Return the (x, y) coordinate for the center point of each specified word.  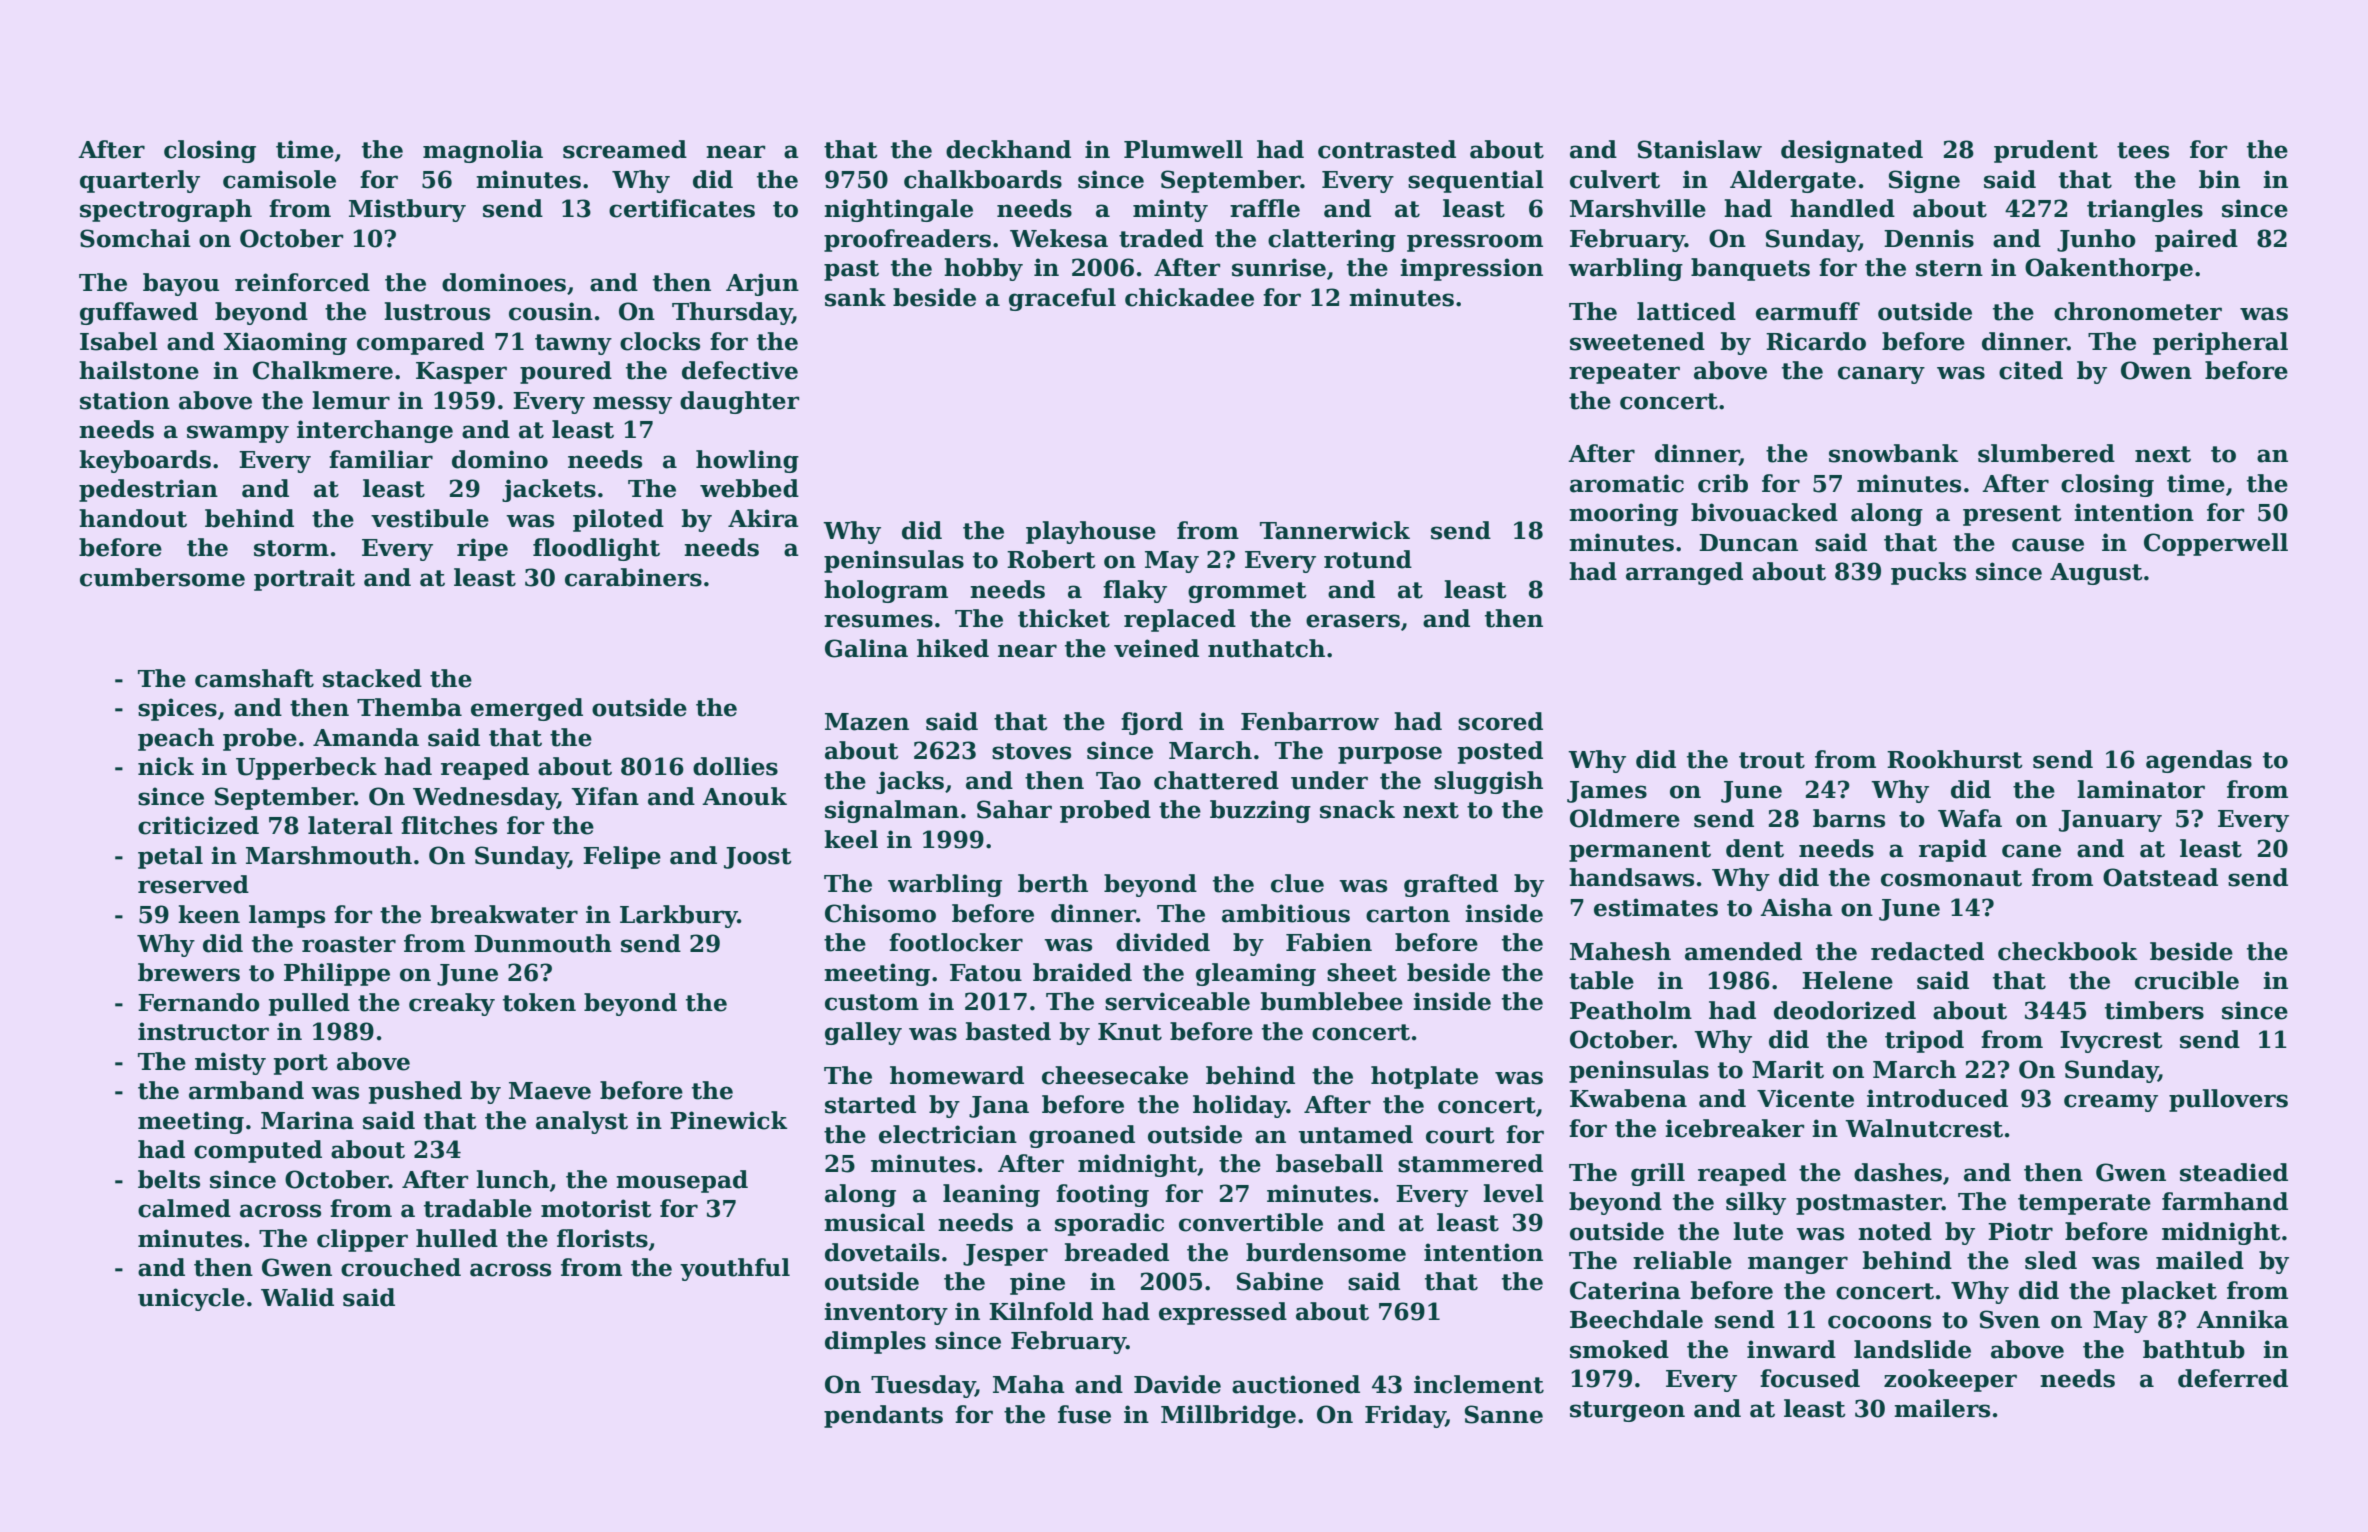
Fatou (986, 973)
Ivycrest (2111, 1042)
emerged (527, 709)
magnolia (483, 151)
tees (2143, 150)
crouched (401, 1267)
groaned (1082, 1136)
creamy (2111, 1103)
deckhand (1008, 149)
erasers (1353, 621)
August (2096, 574)
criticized (198, 825)
